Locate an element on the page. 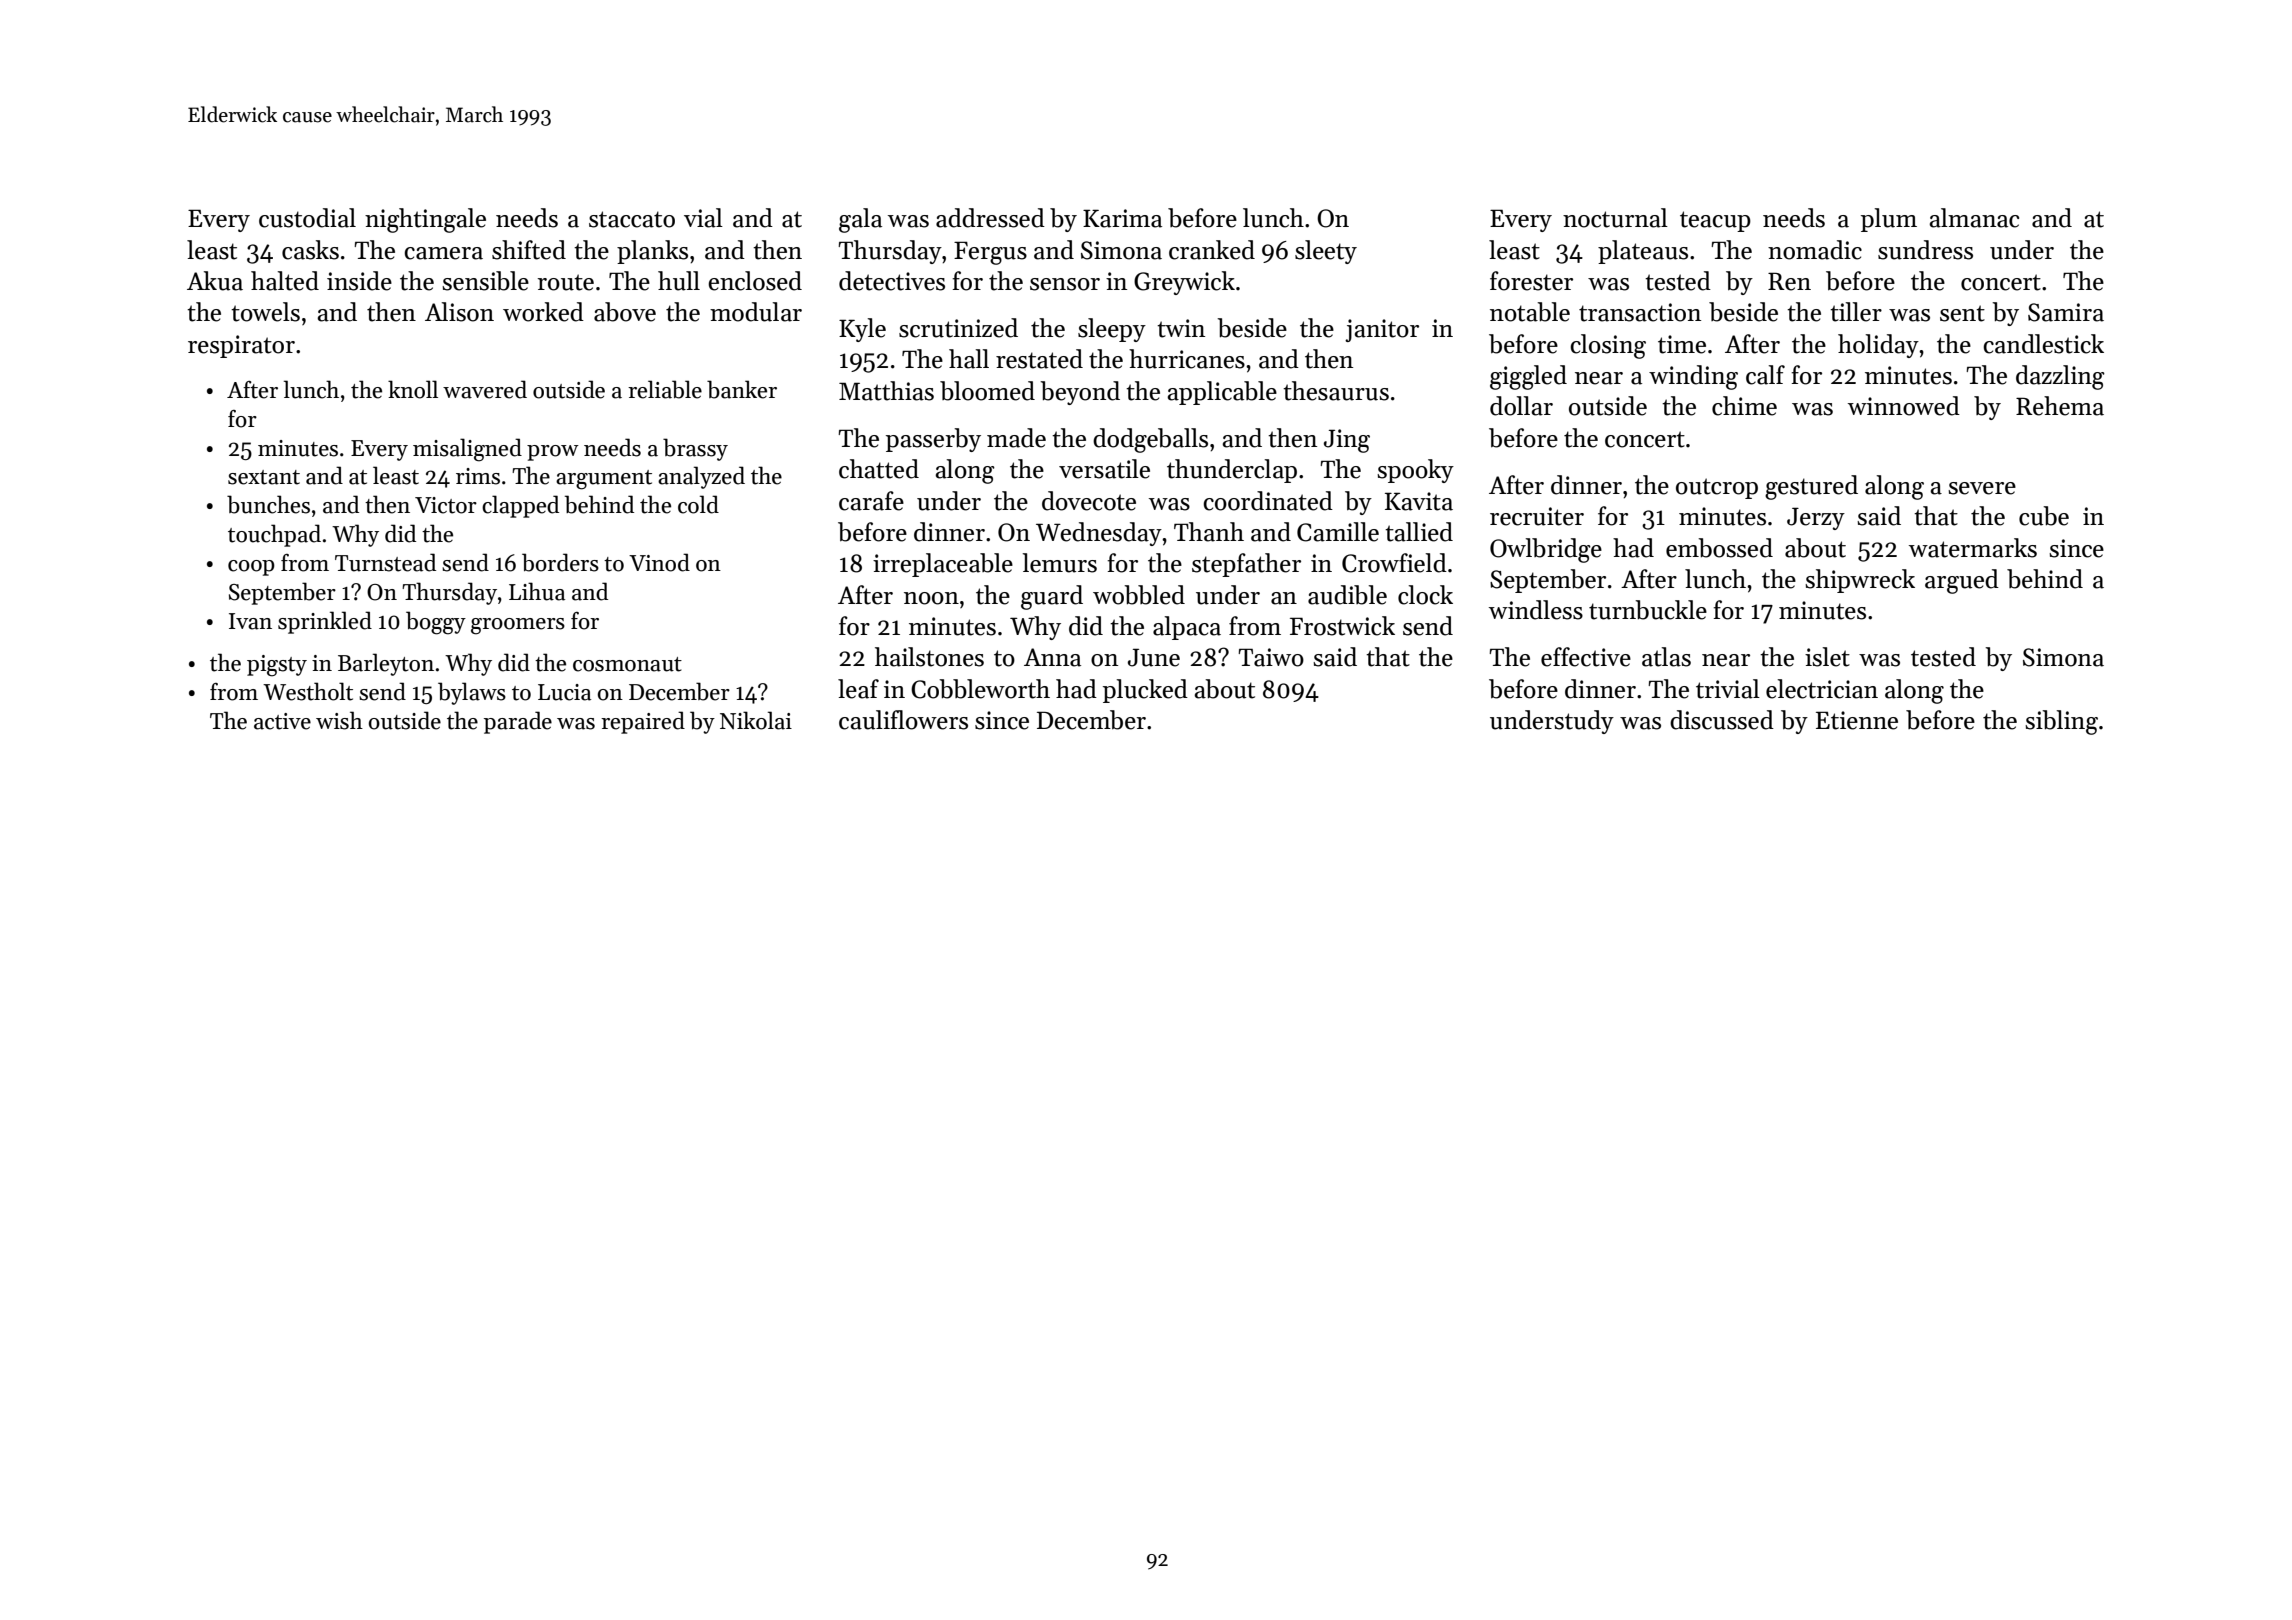 The width and height of the document is (2292, 1620). Turnstead is located at coordinates (385, 562).
